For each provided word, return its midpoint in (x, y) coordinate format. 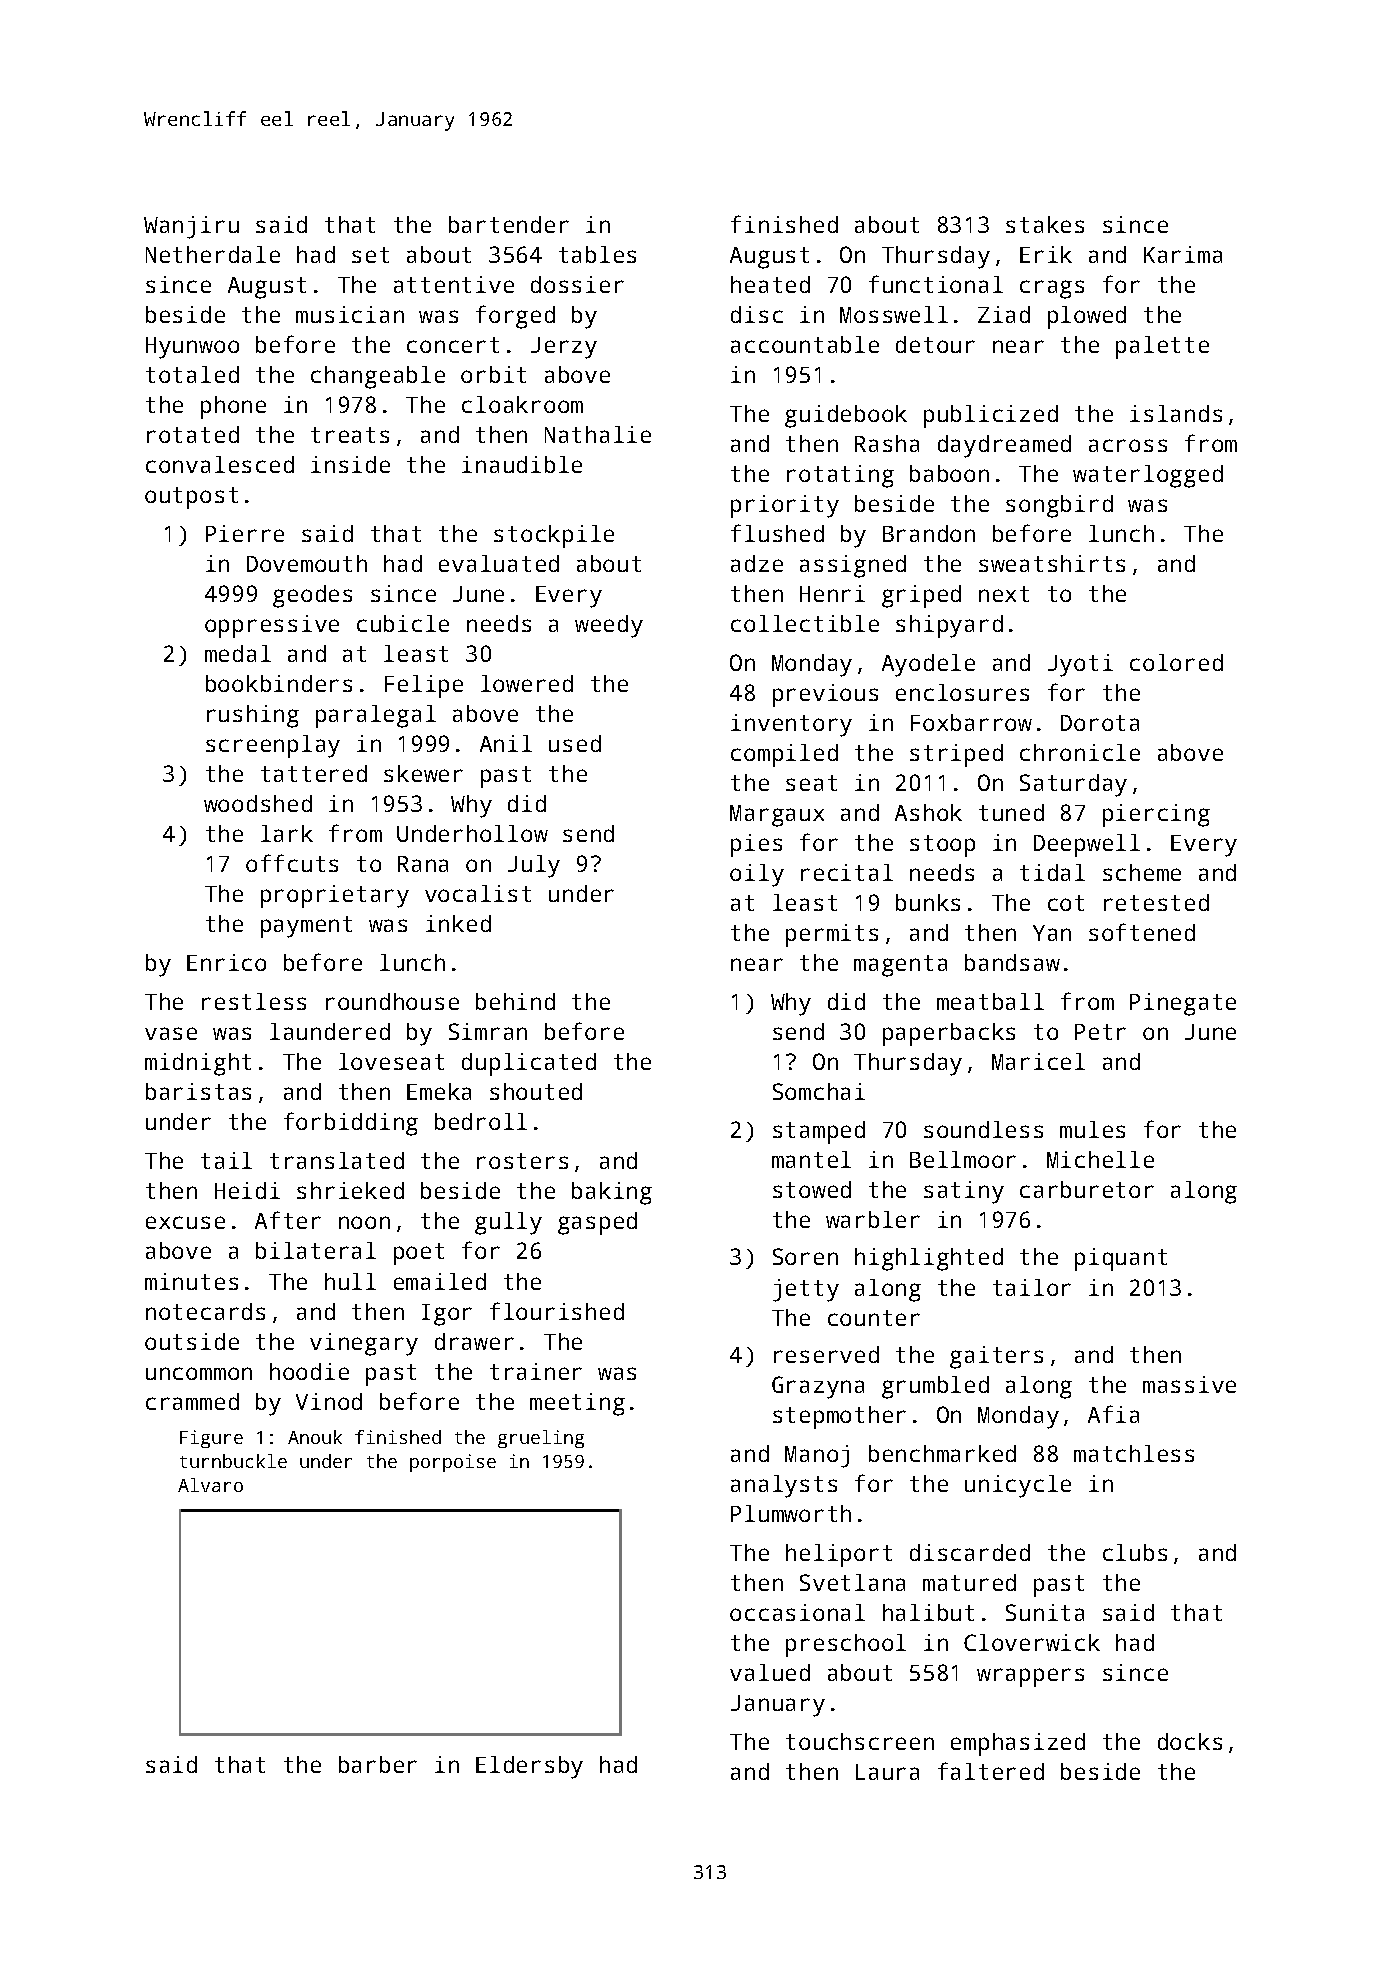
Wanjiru (191, 227)
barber (378, 1764)
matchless (1134, 1453)
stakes (1045, 224)
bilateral (316, 1250)
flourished (557, 1311)
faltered (991, 1771)
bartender (509, 224)
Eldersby (529, 1767)
